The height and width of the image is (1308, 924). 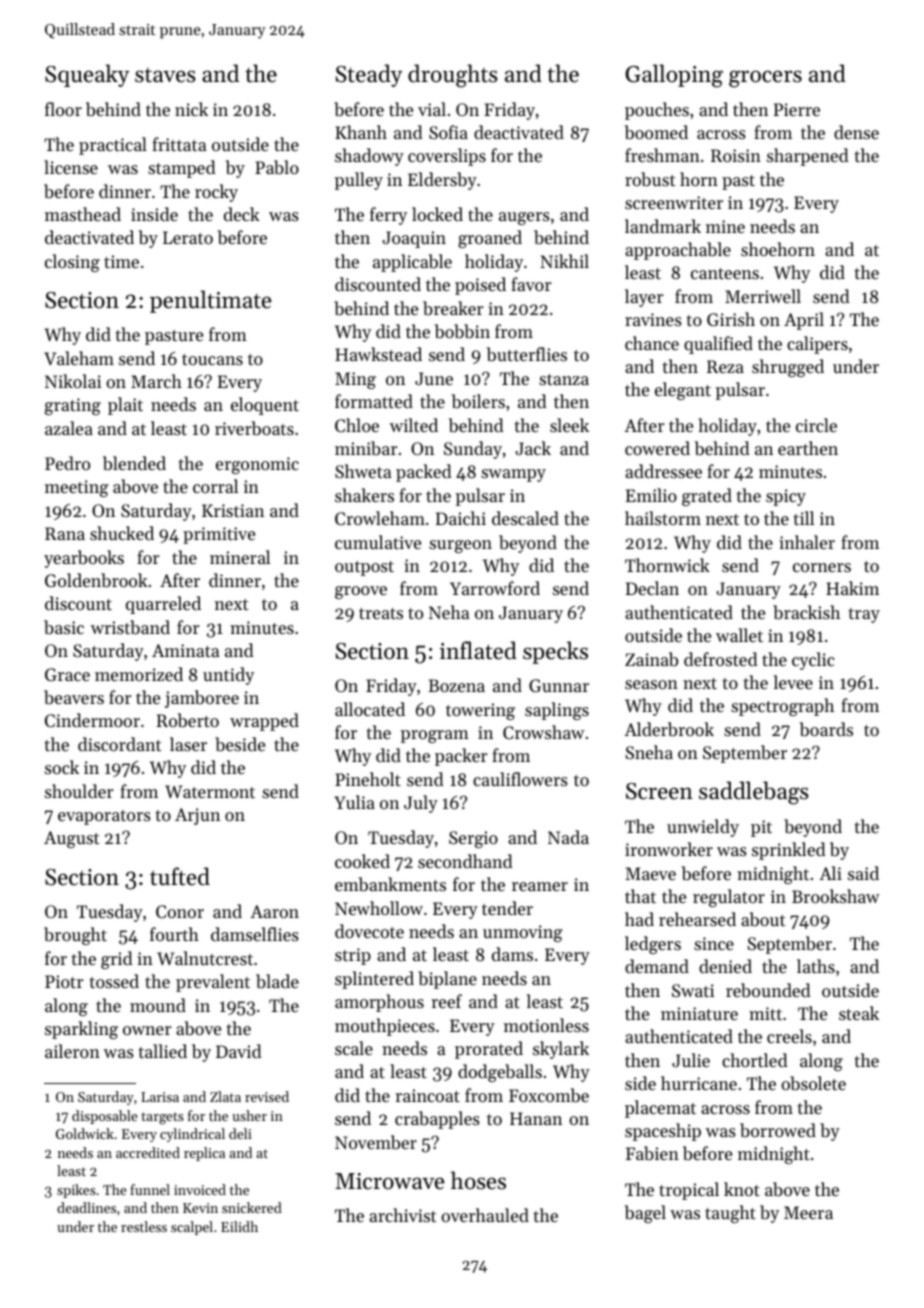 What do you see at coordinates (156, 381) in the image?
I see `March` at bounding box center [156, 381].
